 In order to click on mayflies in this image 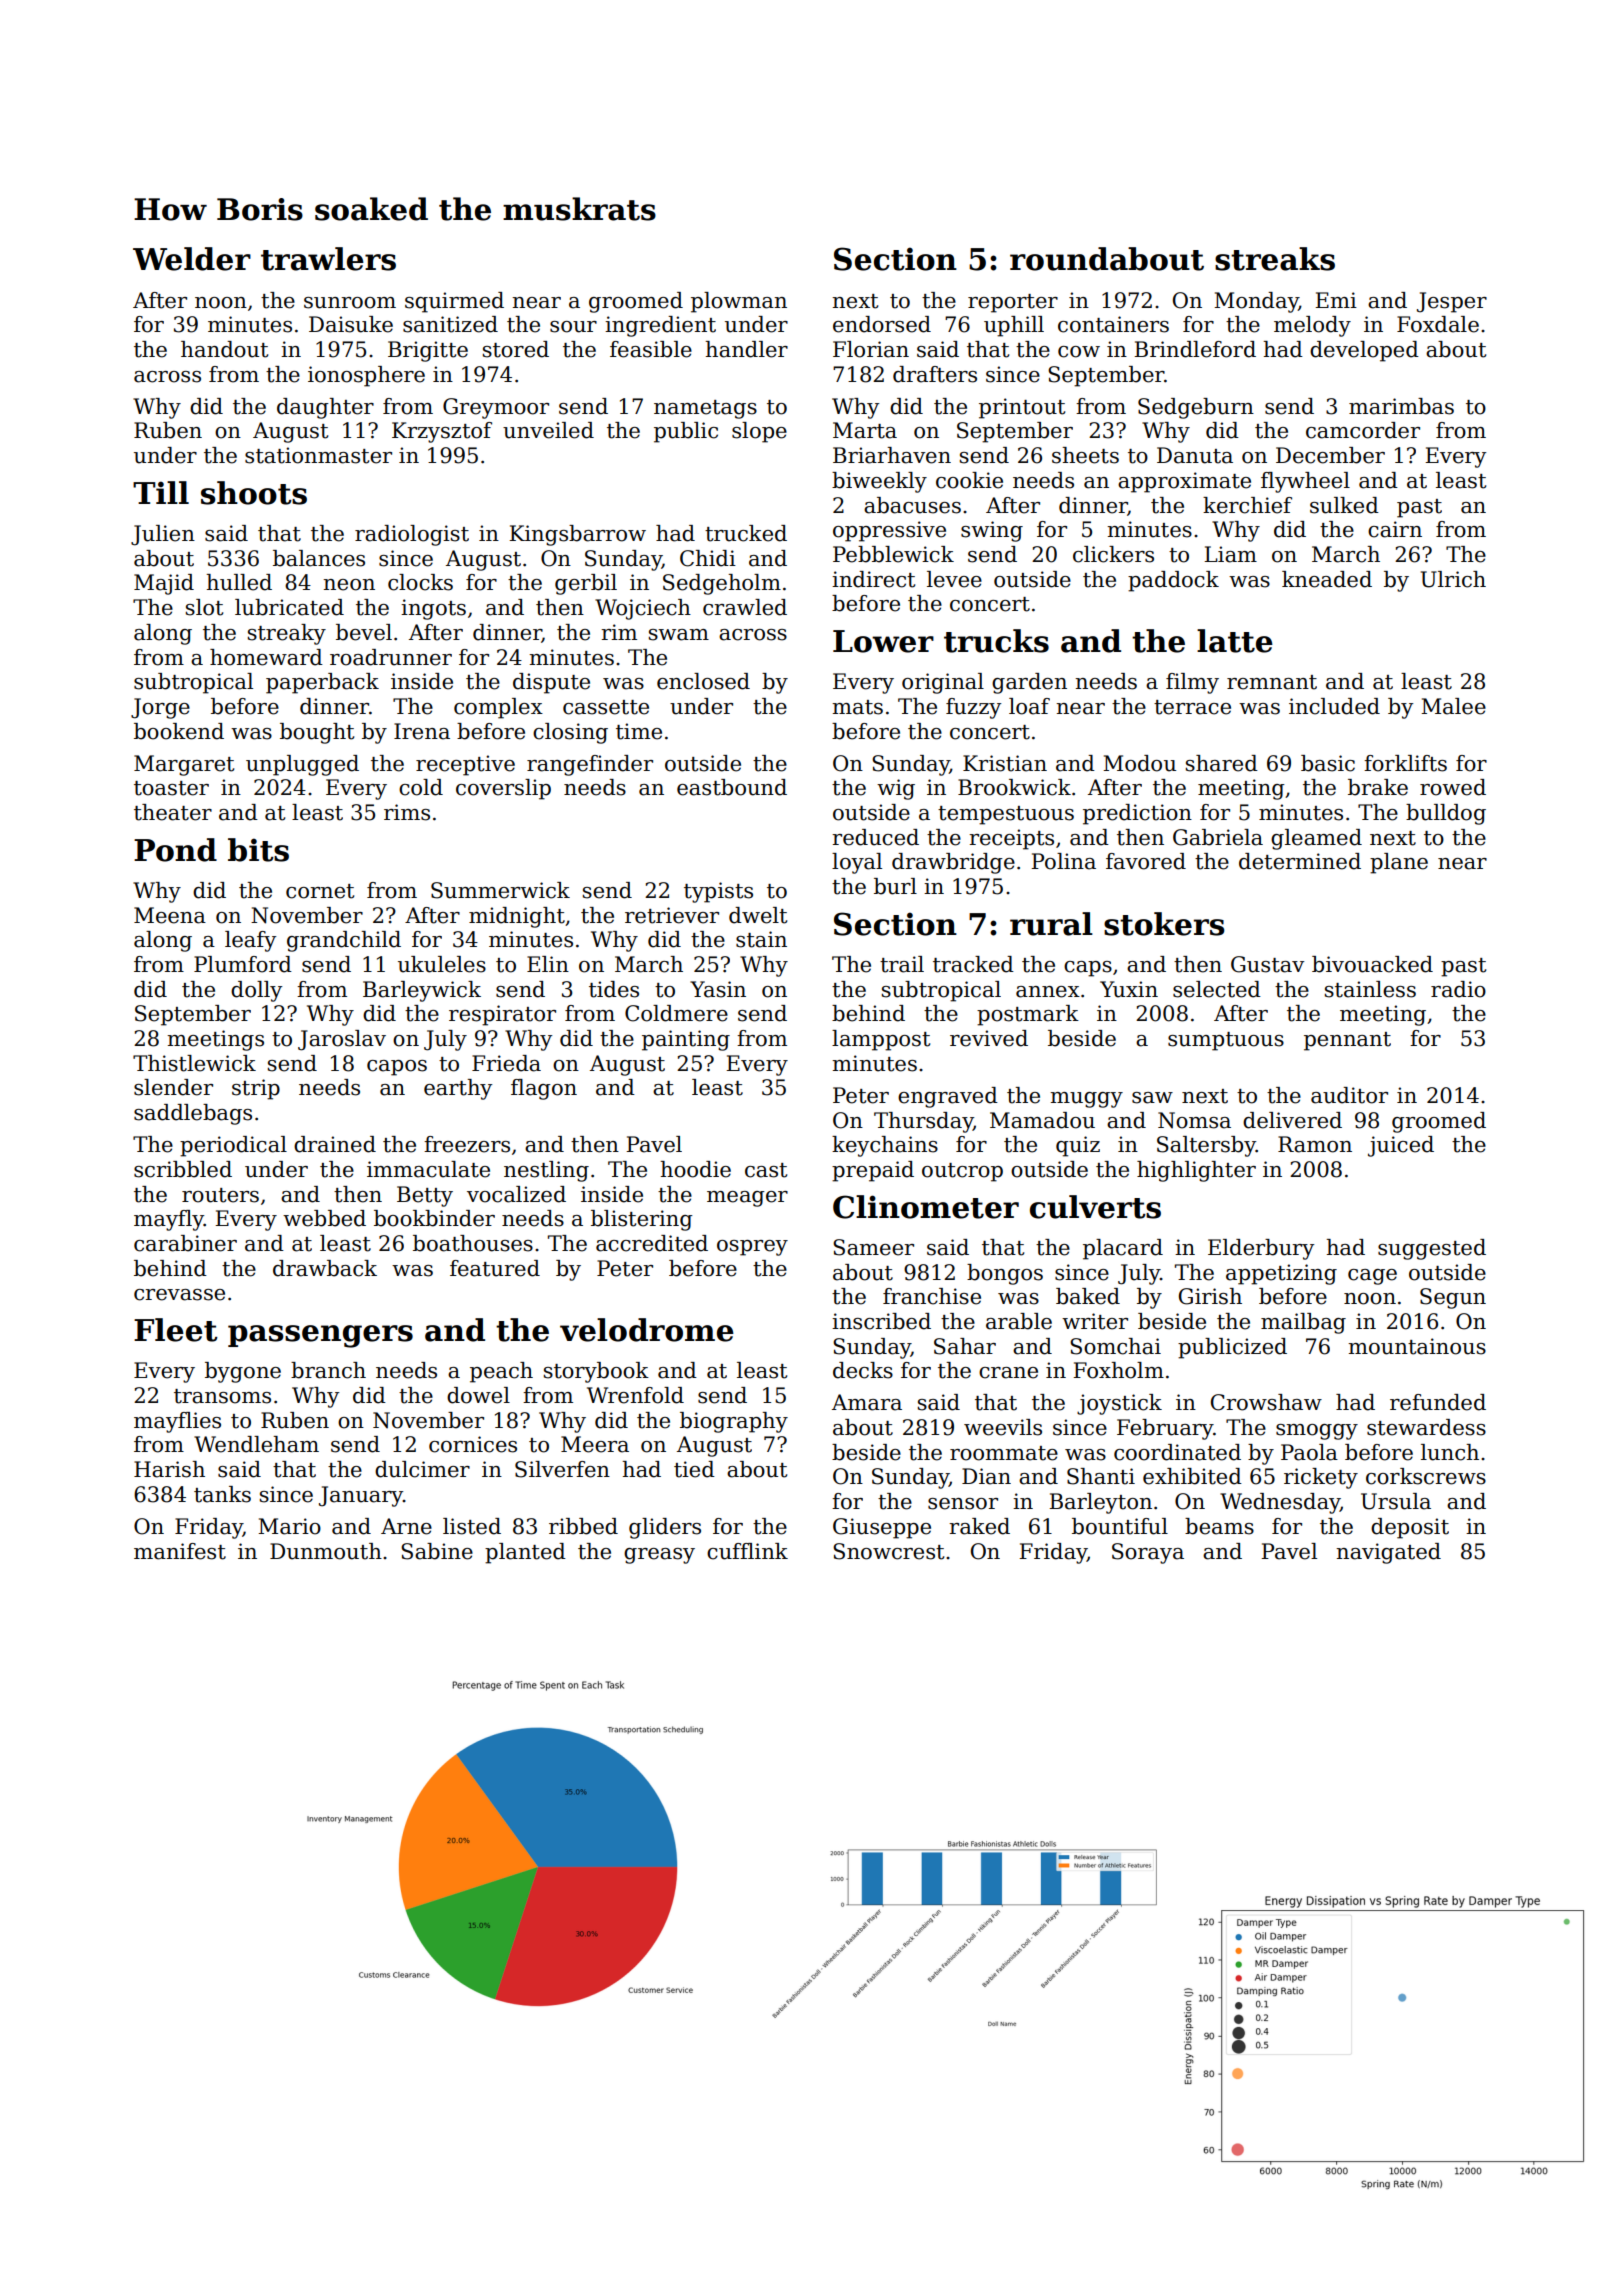, I will do `click(177, 1422)`.
